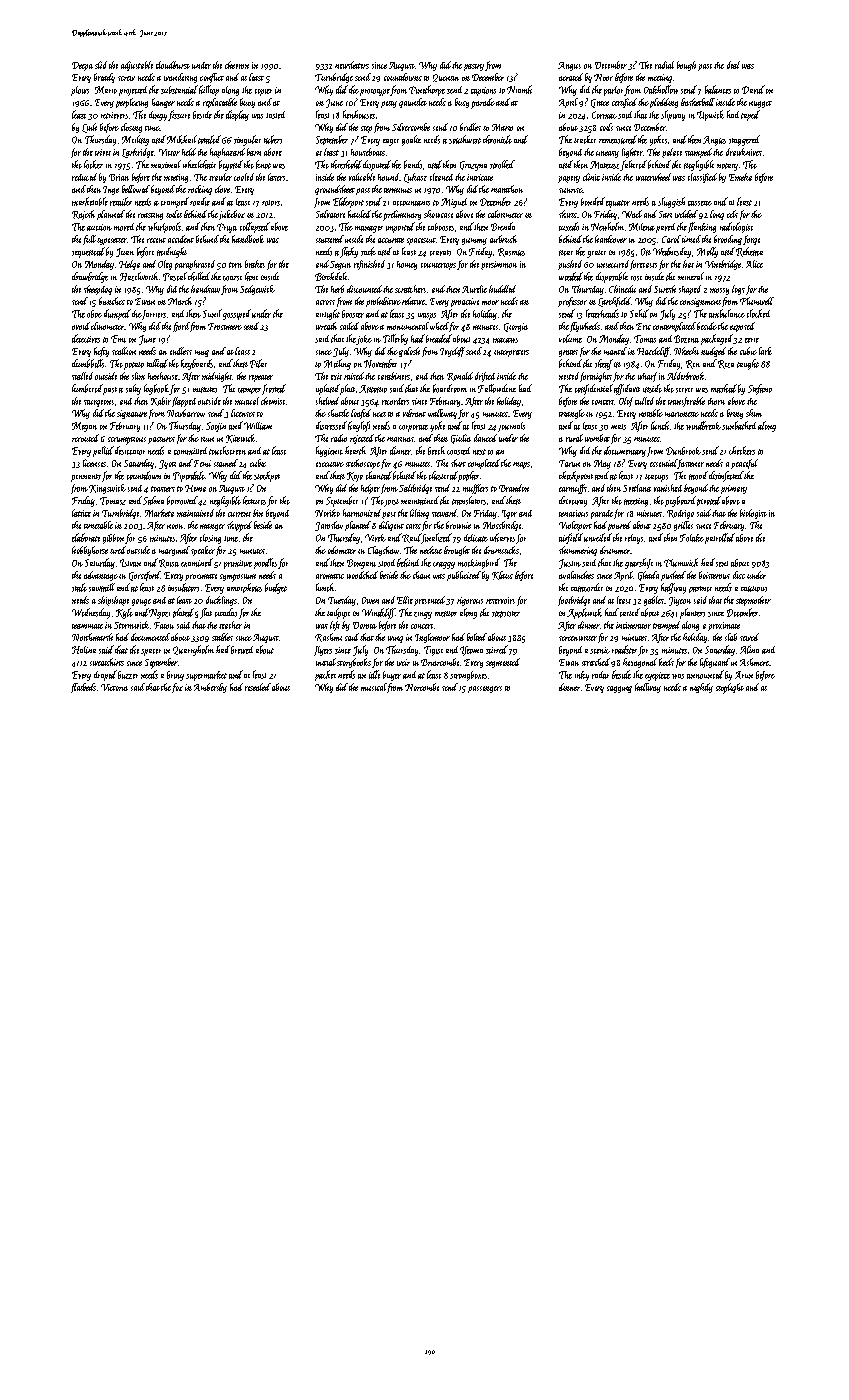  I want to click on clinometer, so click(107, 326).
